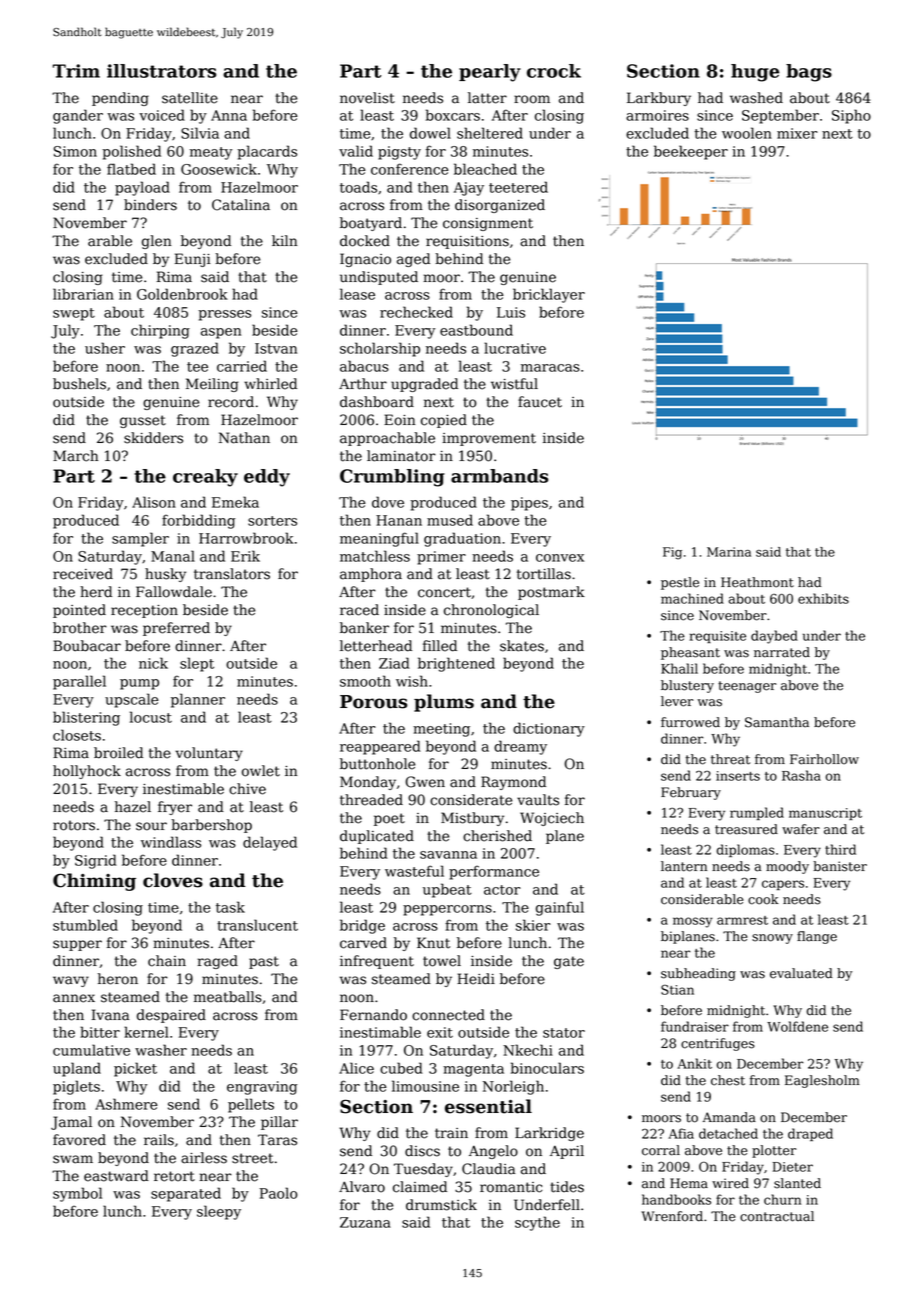  Describe the element at coordinates (801, 973) in the screenshot. I see `evaluated` at that location.
